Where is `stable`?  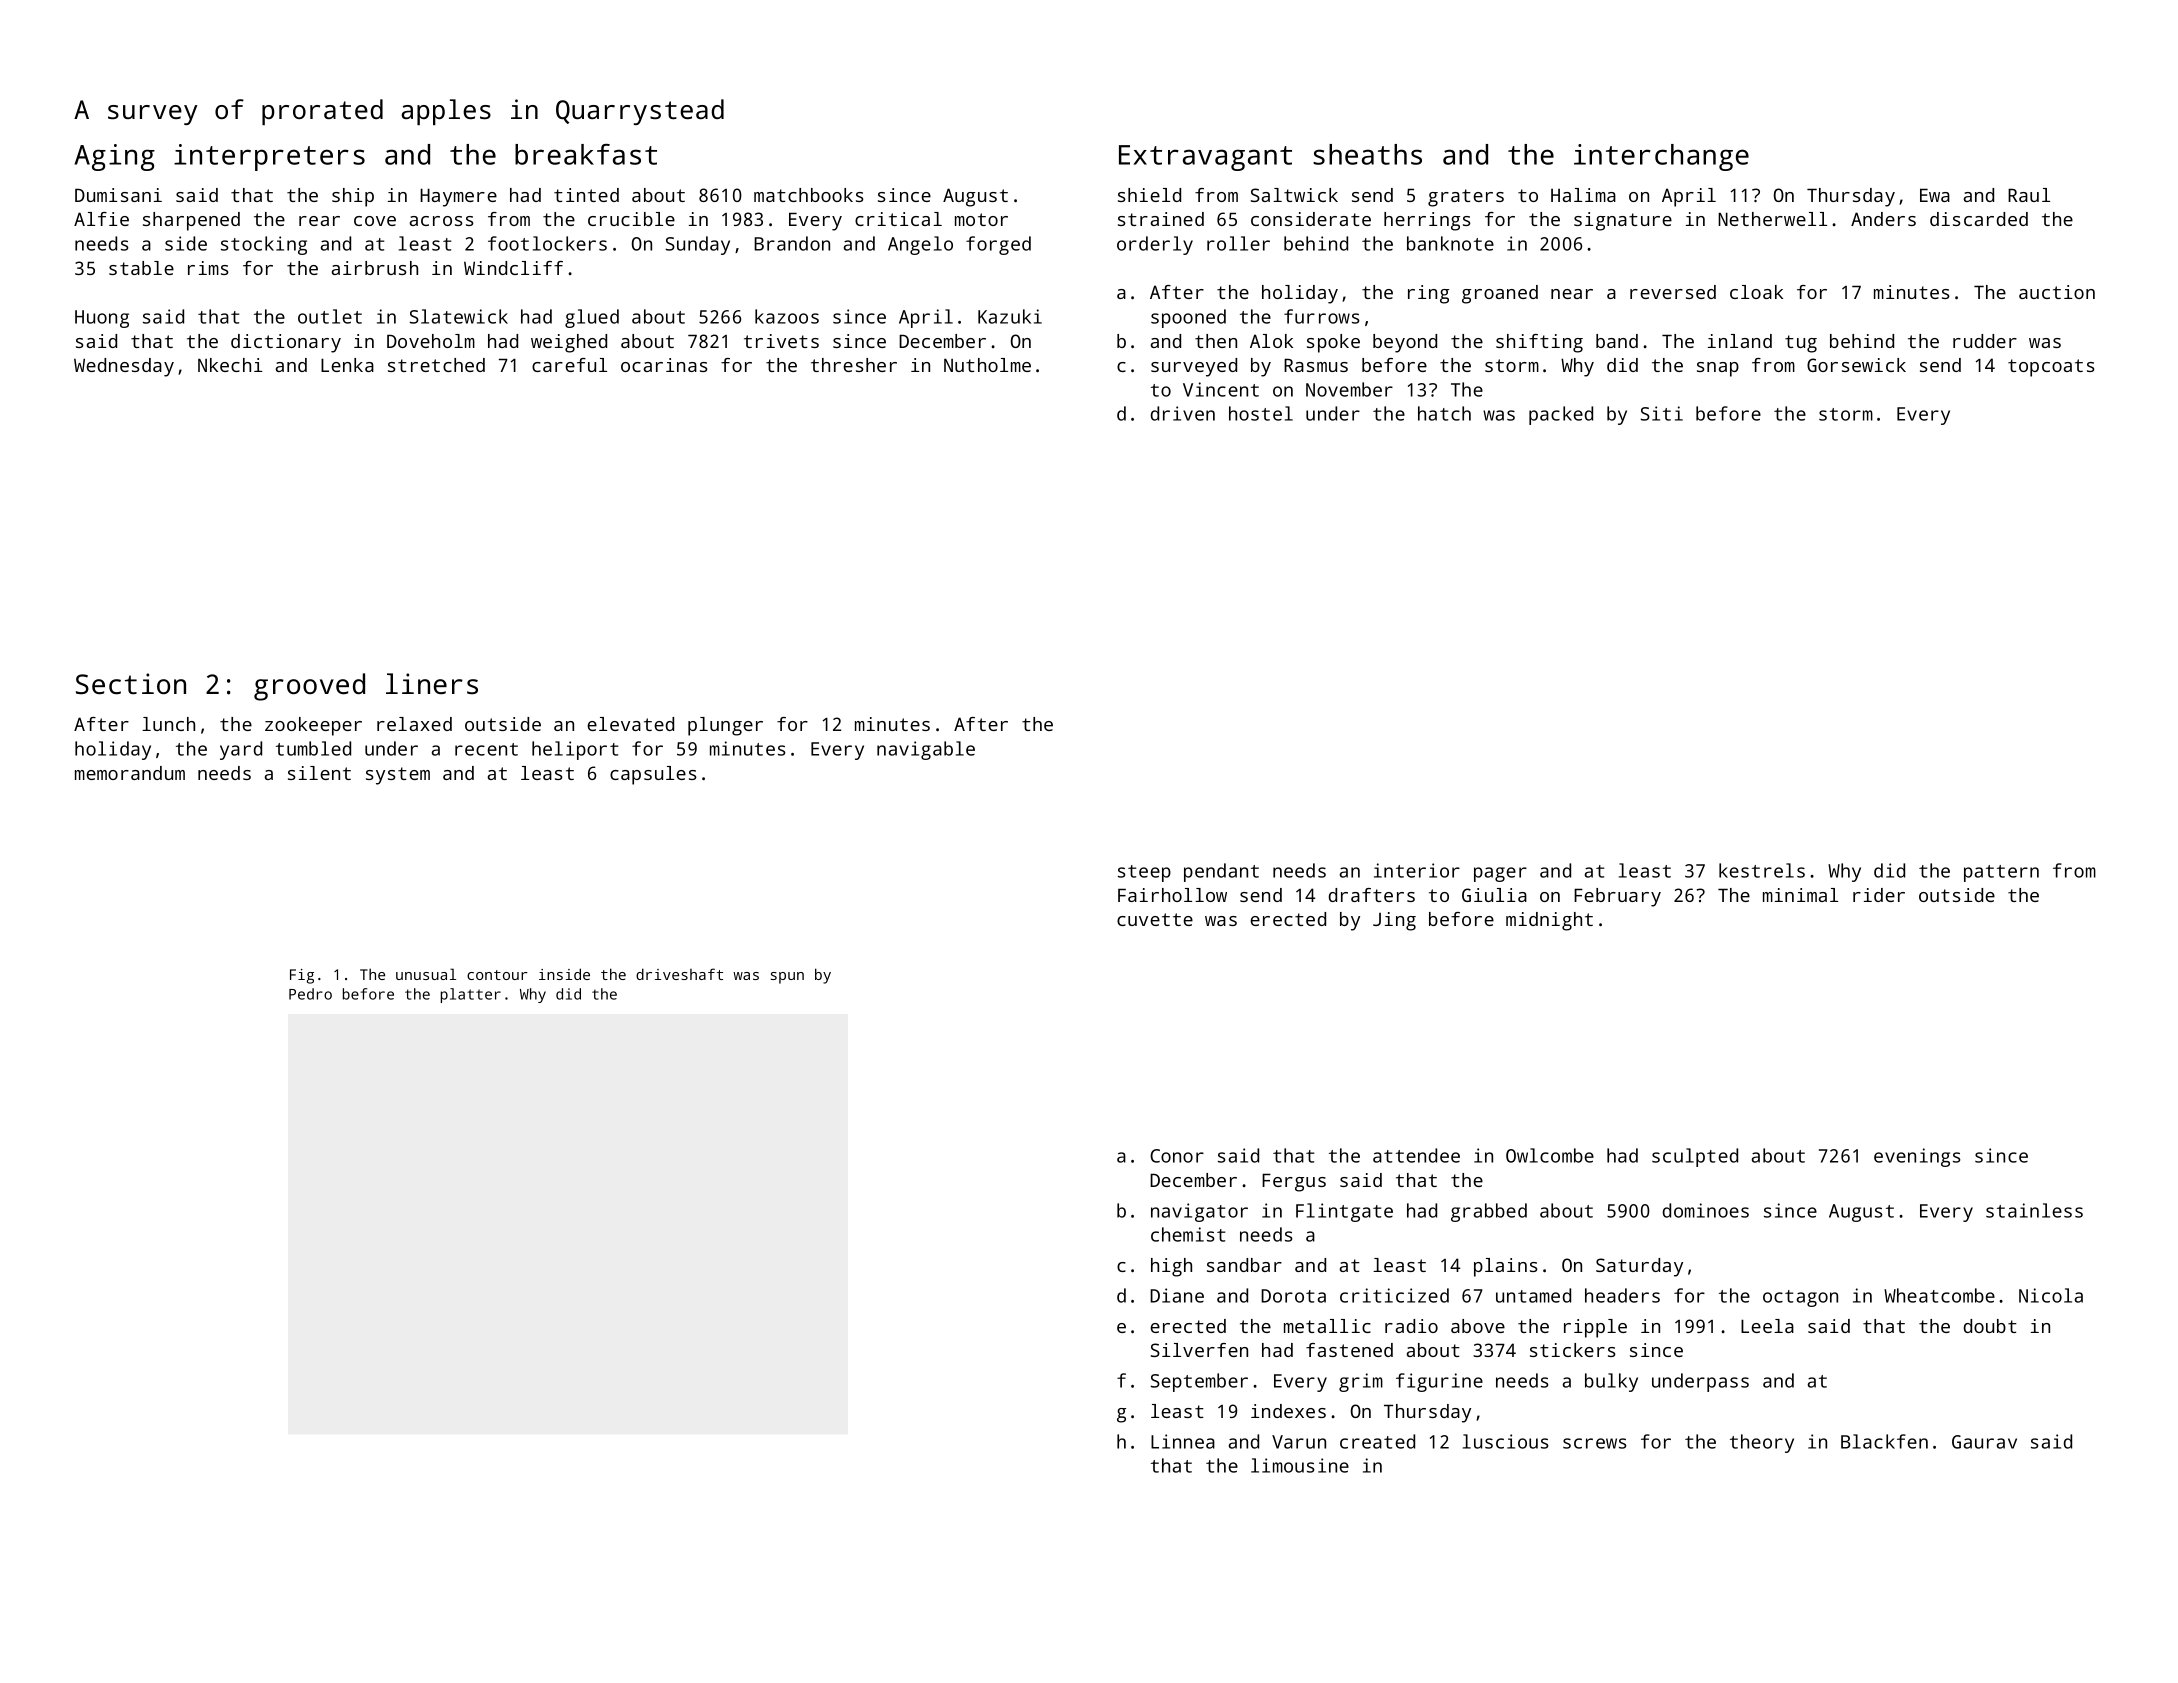 stable is located at coordinates (141, 268).
